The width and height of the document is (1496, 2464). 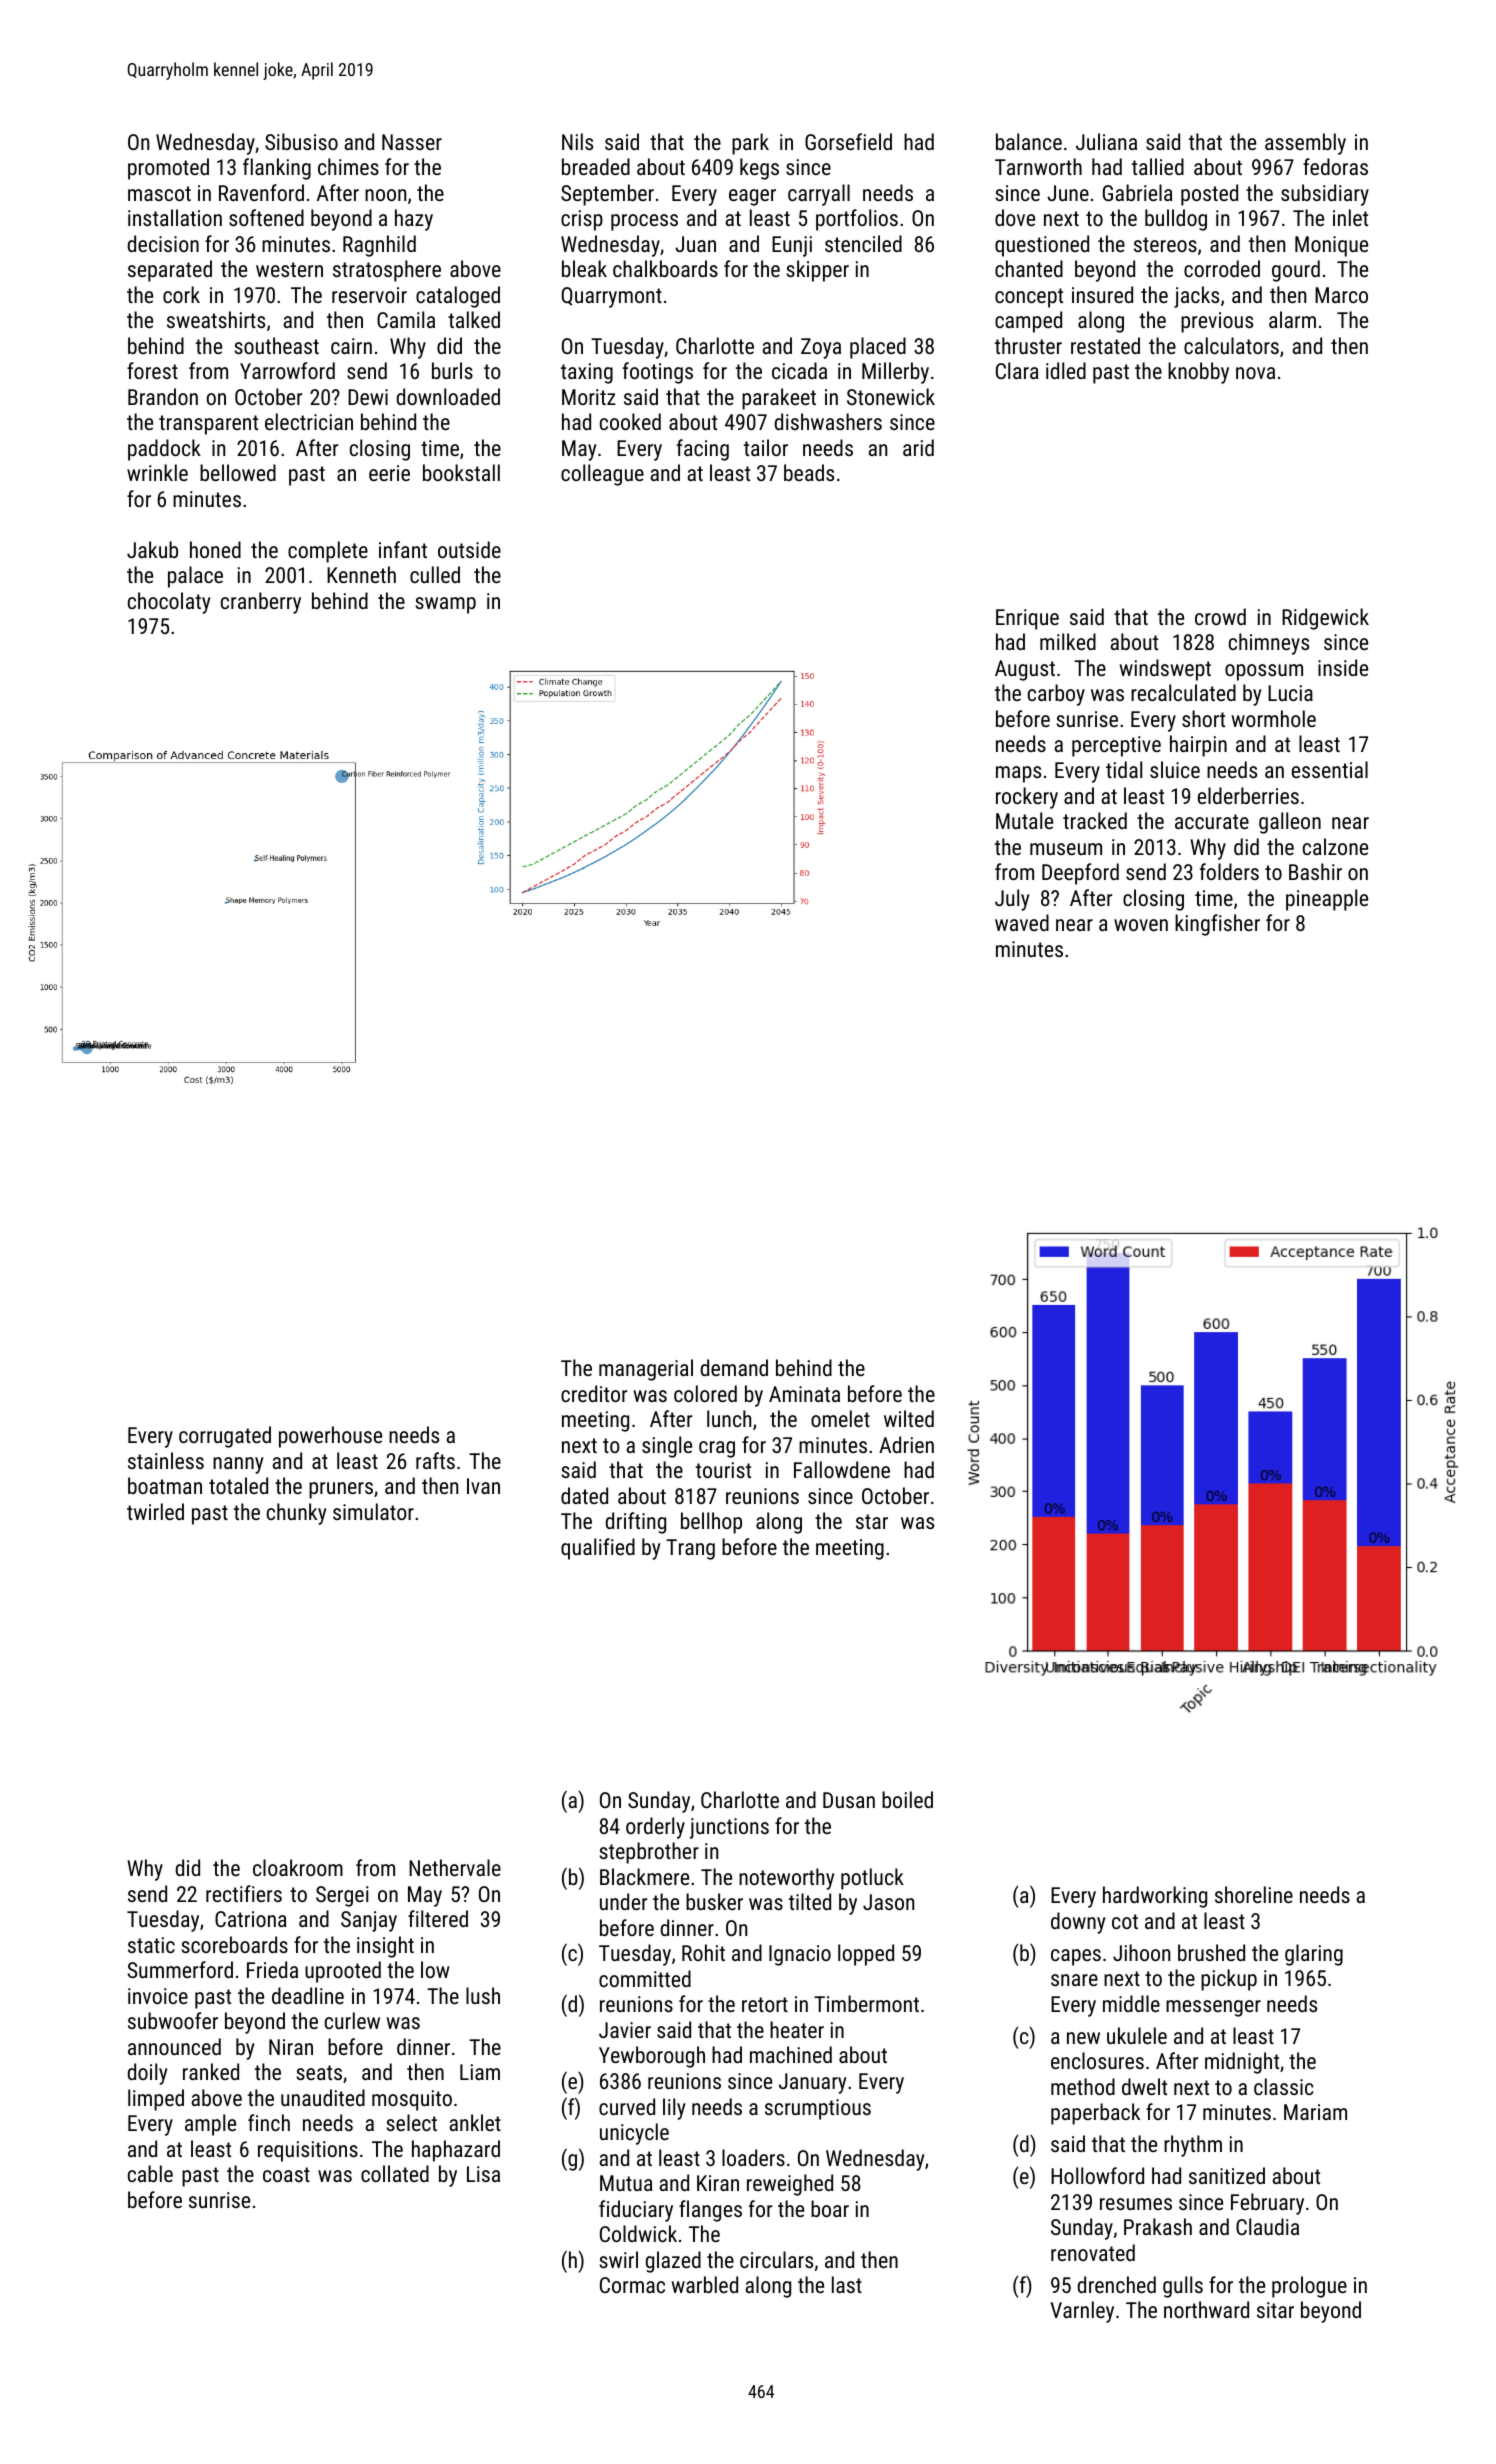 I want to click on cranberry, so click(x=261, y=603).
